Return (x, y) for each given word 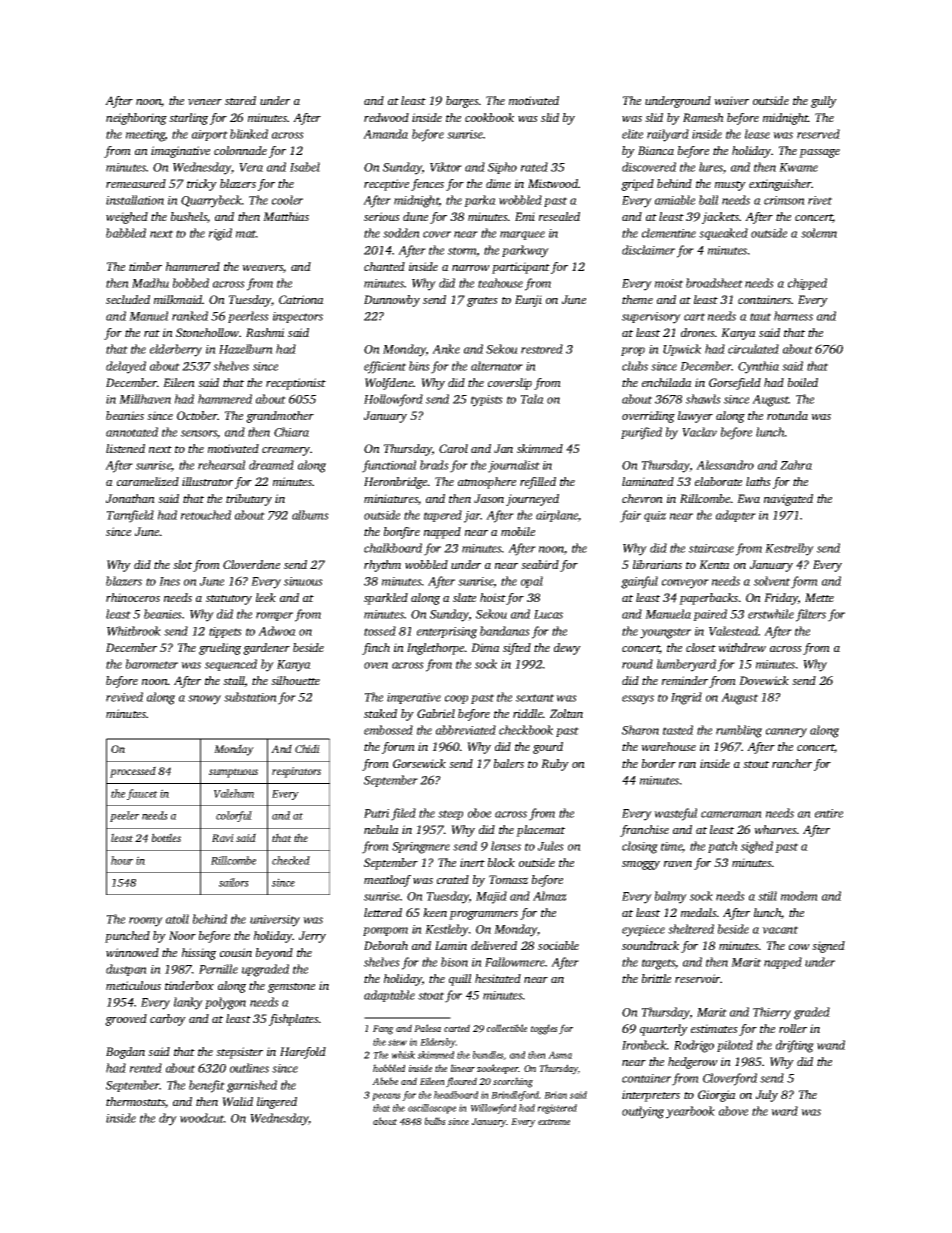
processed (133, 772)
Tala (532, 399)
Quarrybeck (211, 201)
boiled (803, 382)
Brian (555, 1095)
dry (168, 1119)
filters (811, 615)
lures (711, 167)
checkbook (526, 730)
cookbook (489, 117)
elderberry (176, 350)
